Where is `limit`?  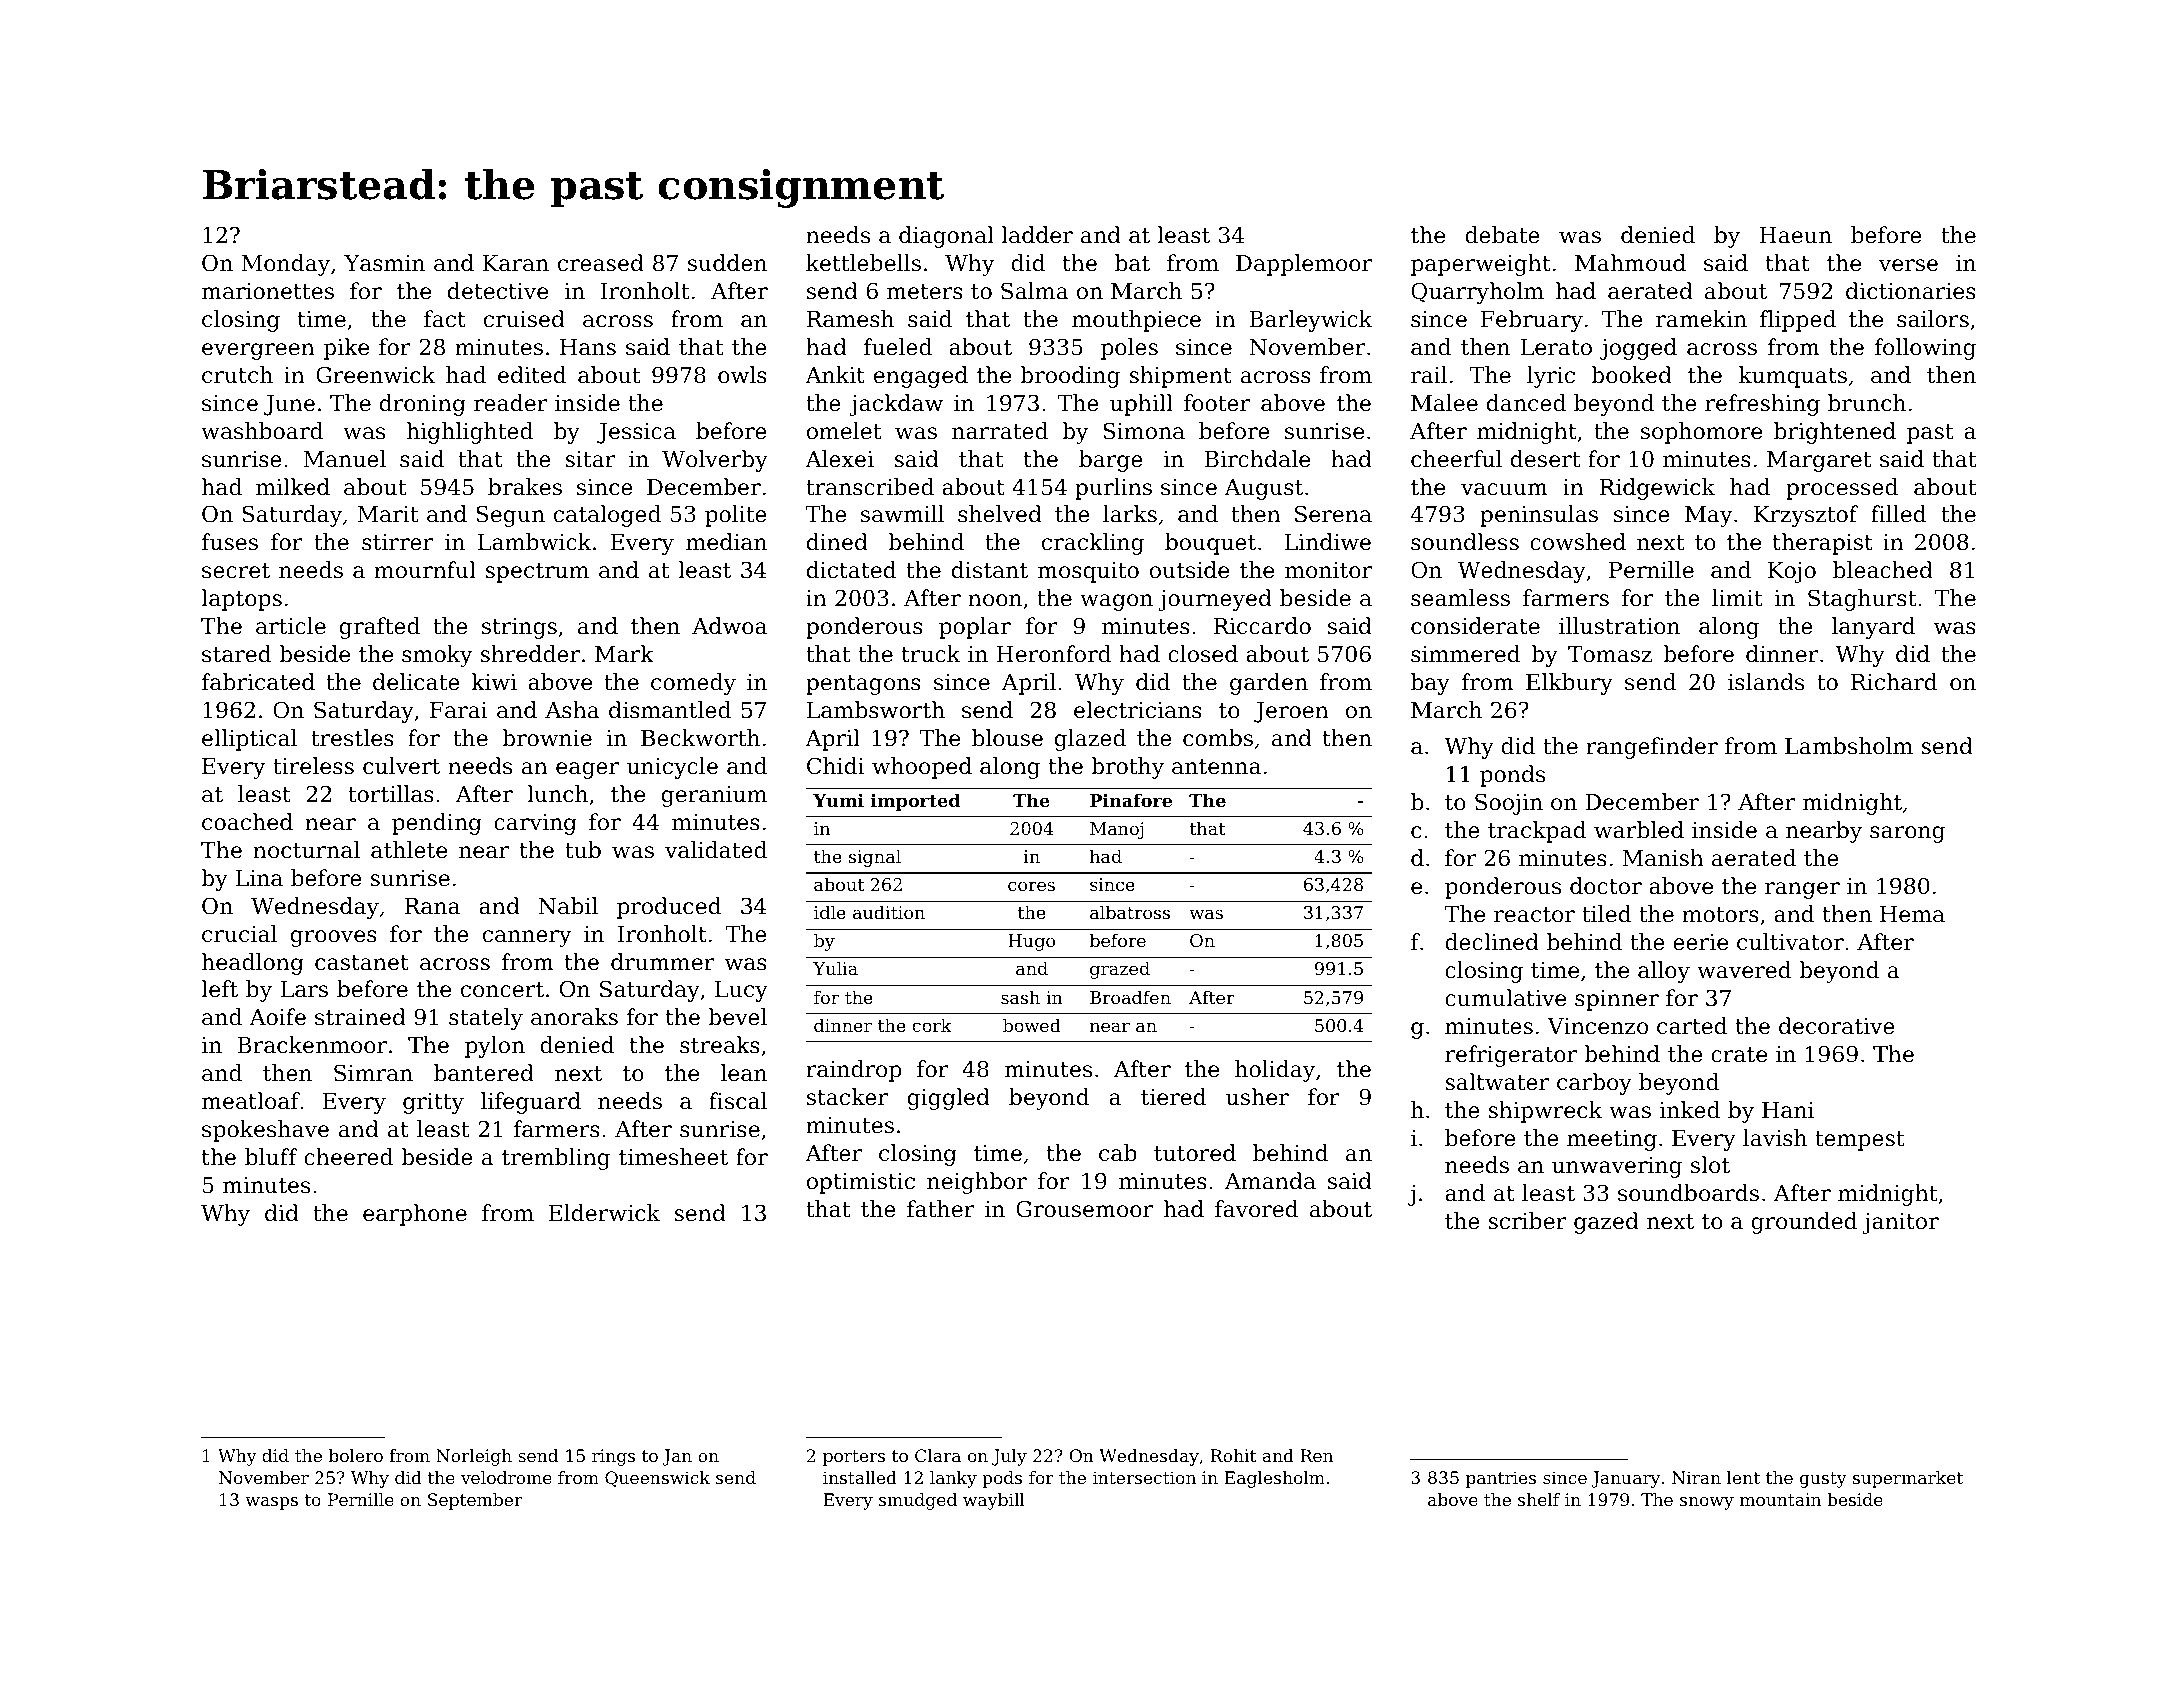
limit is located at coordinates (1737, 598).
